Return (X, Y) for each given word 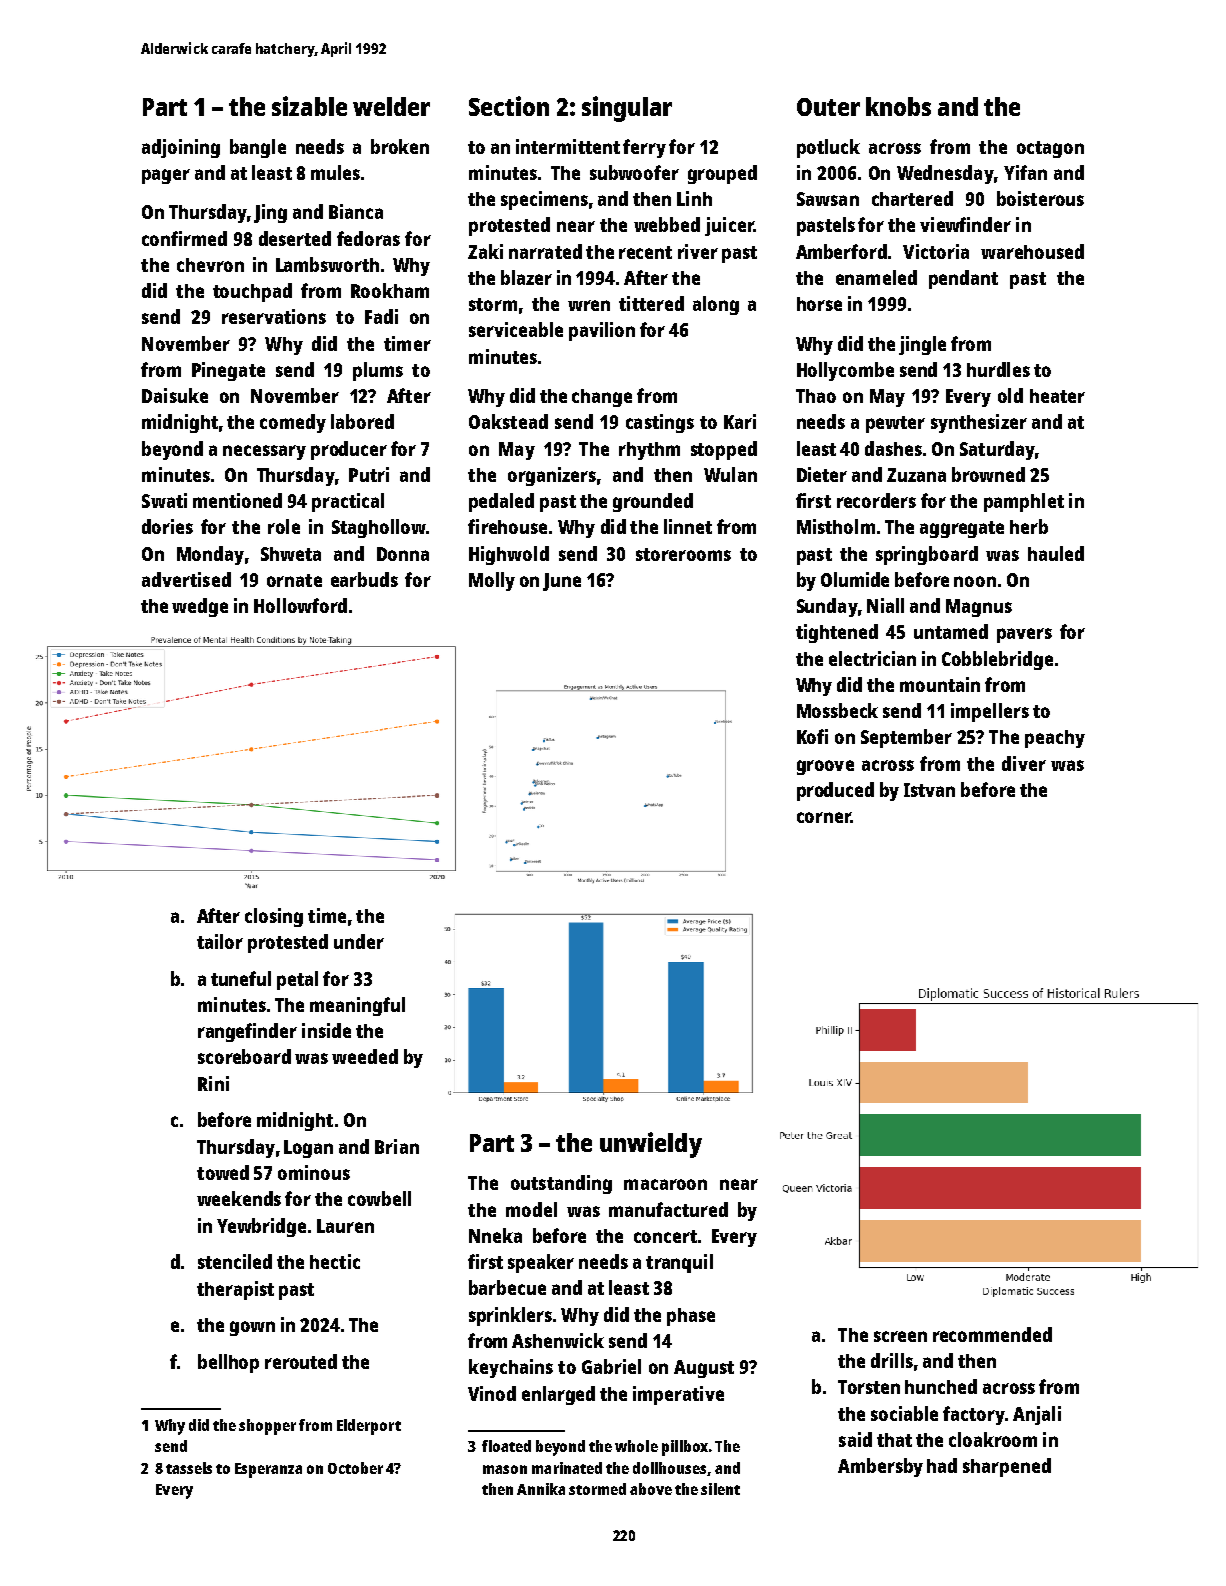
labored (362, 421)
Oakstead (508, 421)
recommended (992, 1334)
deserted (295, 238)
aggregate (962, 529)
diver (1024, 763)
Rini (213, 1083)
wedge (200, 607)
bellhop (228, 1363)
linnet (688, 526)
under (359, 941)
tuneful (241, 978)
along (716, 305)
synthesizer (979, 423)
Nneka (495, 1235)
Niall (885, 605)
